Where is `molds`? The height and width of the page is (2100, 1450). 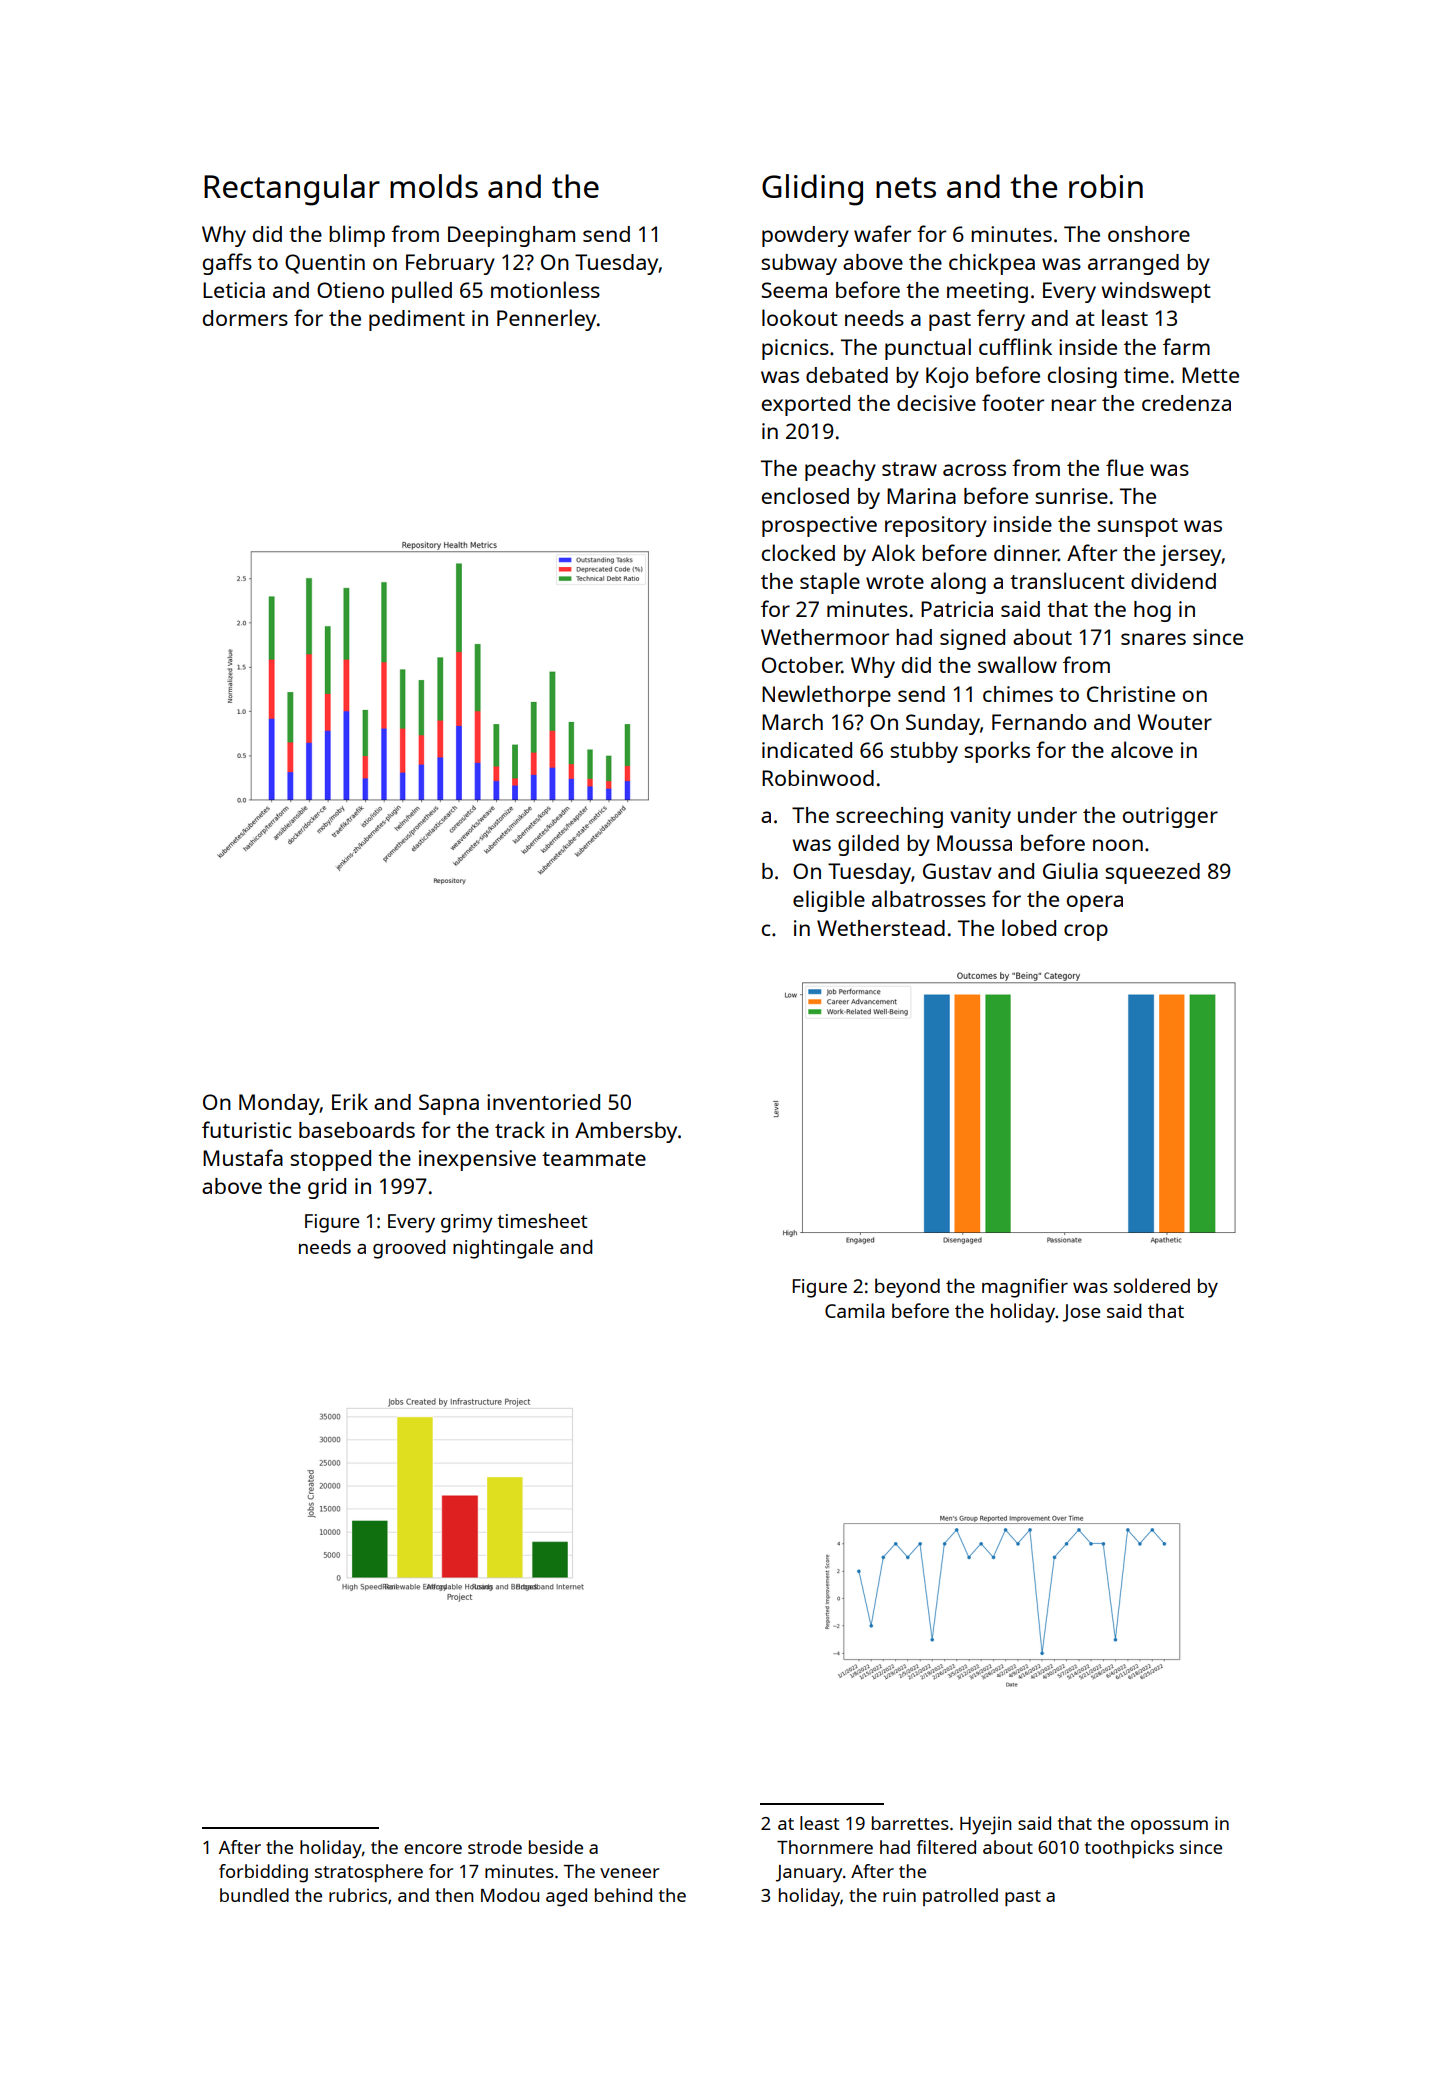 molds is located at coordinates (434, 186).
